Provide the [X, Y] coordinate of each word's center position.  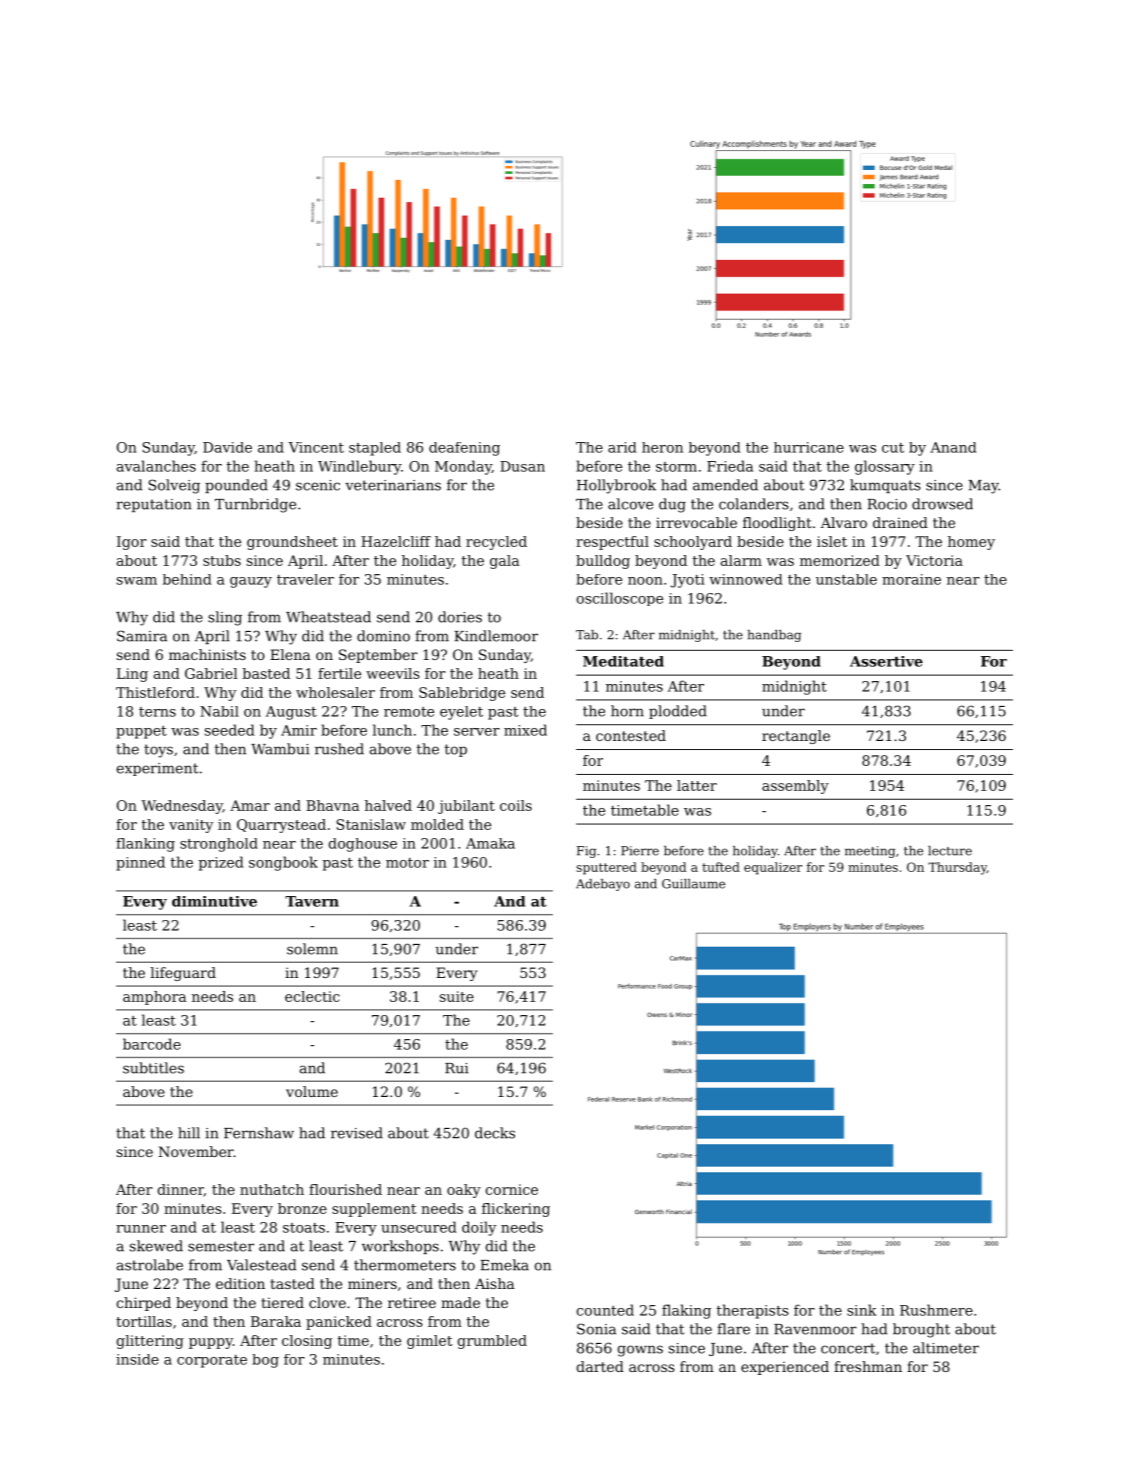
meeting [870, 852]
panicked [339, 1323]
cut [893, 448]
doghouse [363, 845]
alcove [630, 504]
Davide [227, 447]
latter [697, 785]
